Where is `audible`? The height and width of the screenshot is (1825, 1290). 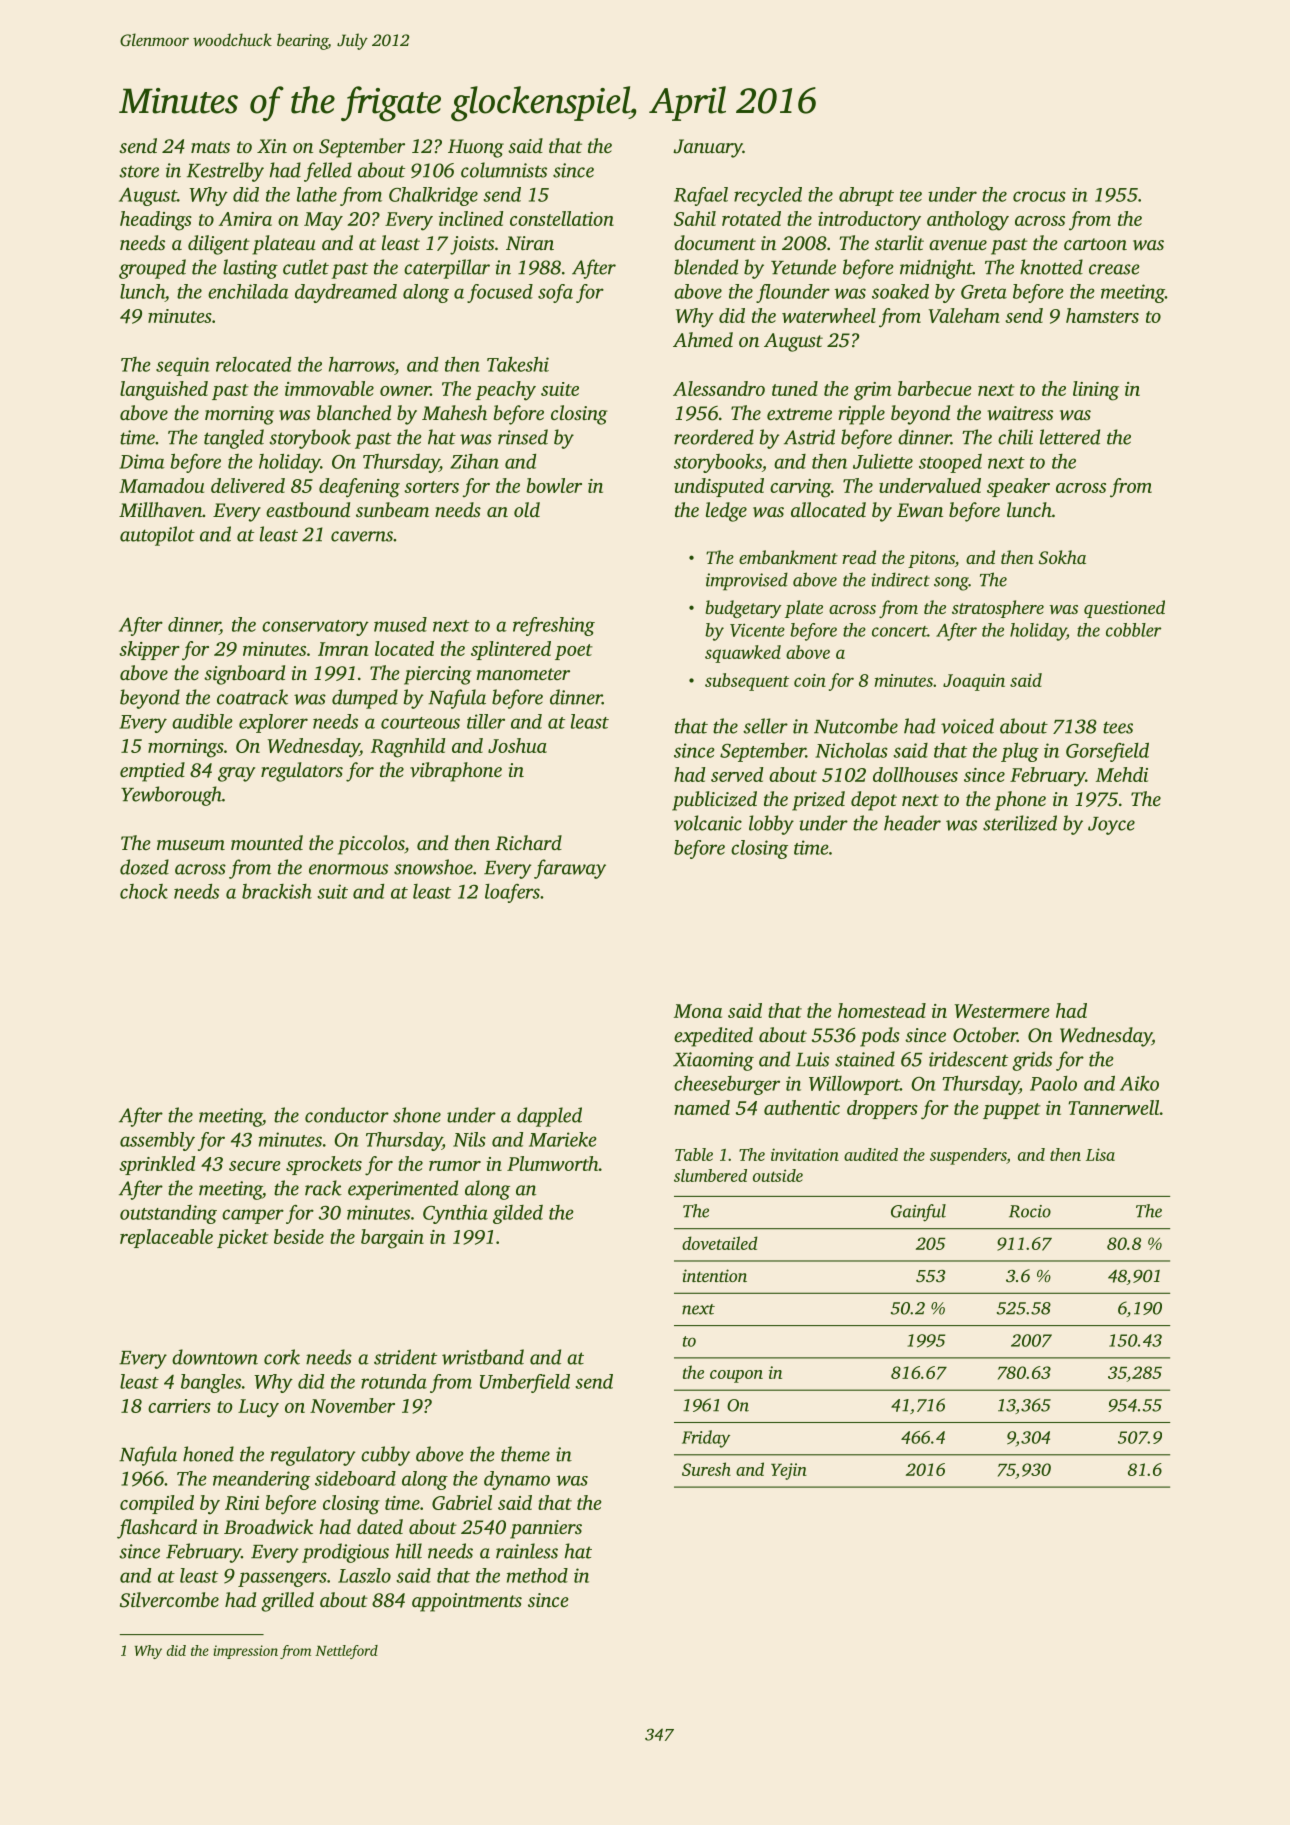 audible is located at coordinates (202, 721).
